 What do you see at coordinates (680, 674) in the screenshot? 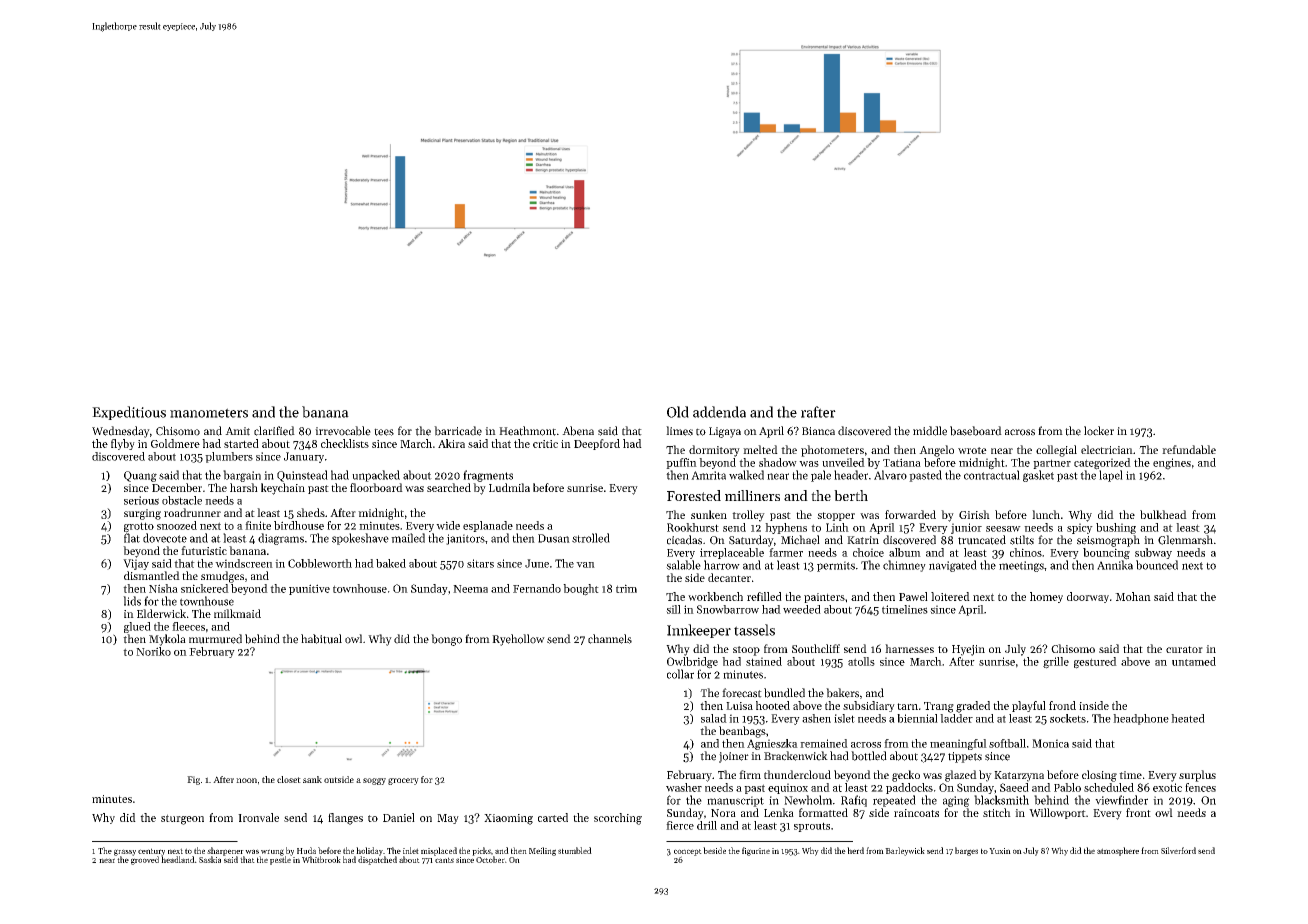
I see `collar` at bounding box center [680, 674].
